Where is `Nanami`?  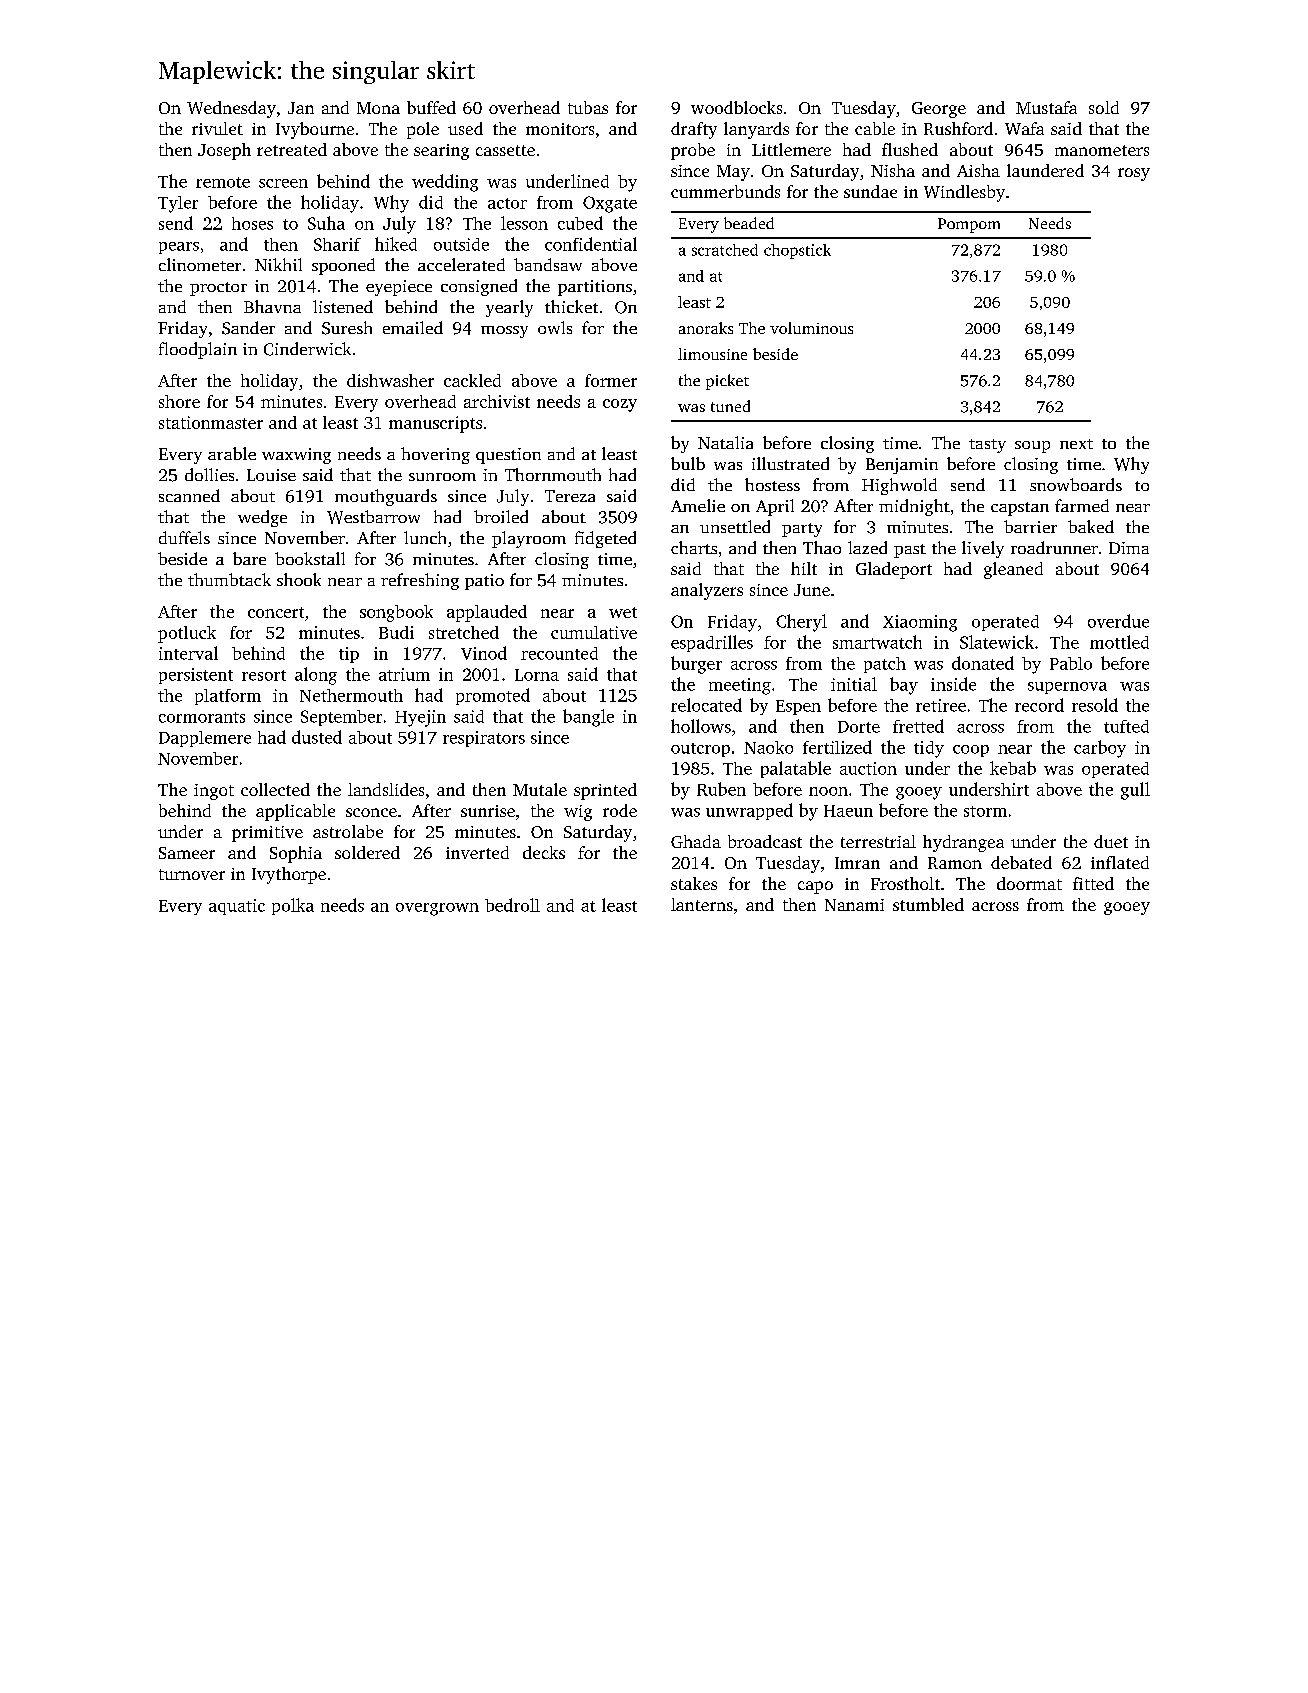
Nanami is located at coordinates (854, 905).
